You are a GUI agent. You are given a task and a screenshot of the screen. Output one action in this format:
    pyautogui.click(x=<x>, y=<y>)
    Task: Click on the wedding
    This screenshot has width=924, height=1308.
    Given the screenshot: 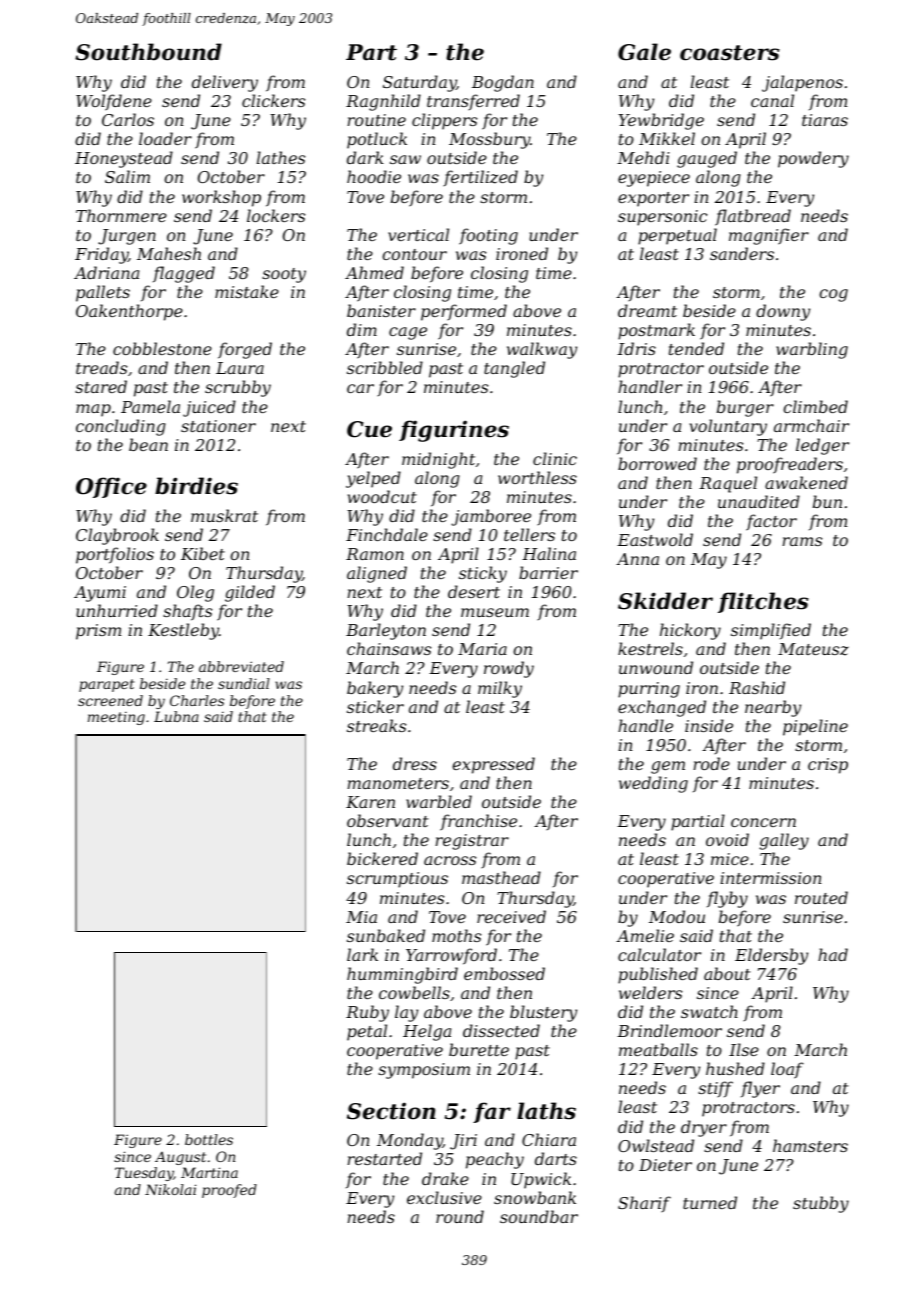 What is the action you would take?
    pyautogui.click(x=653, y=784)
